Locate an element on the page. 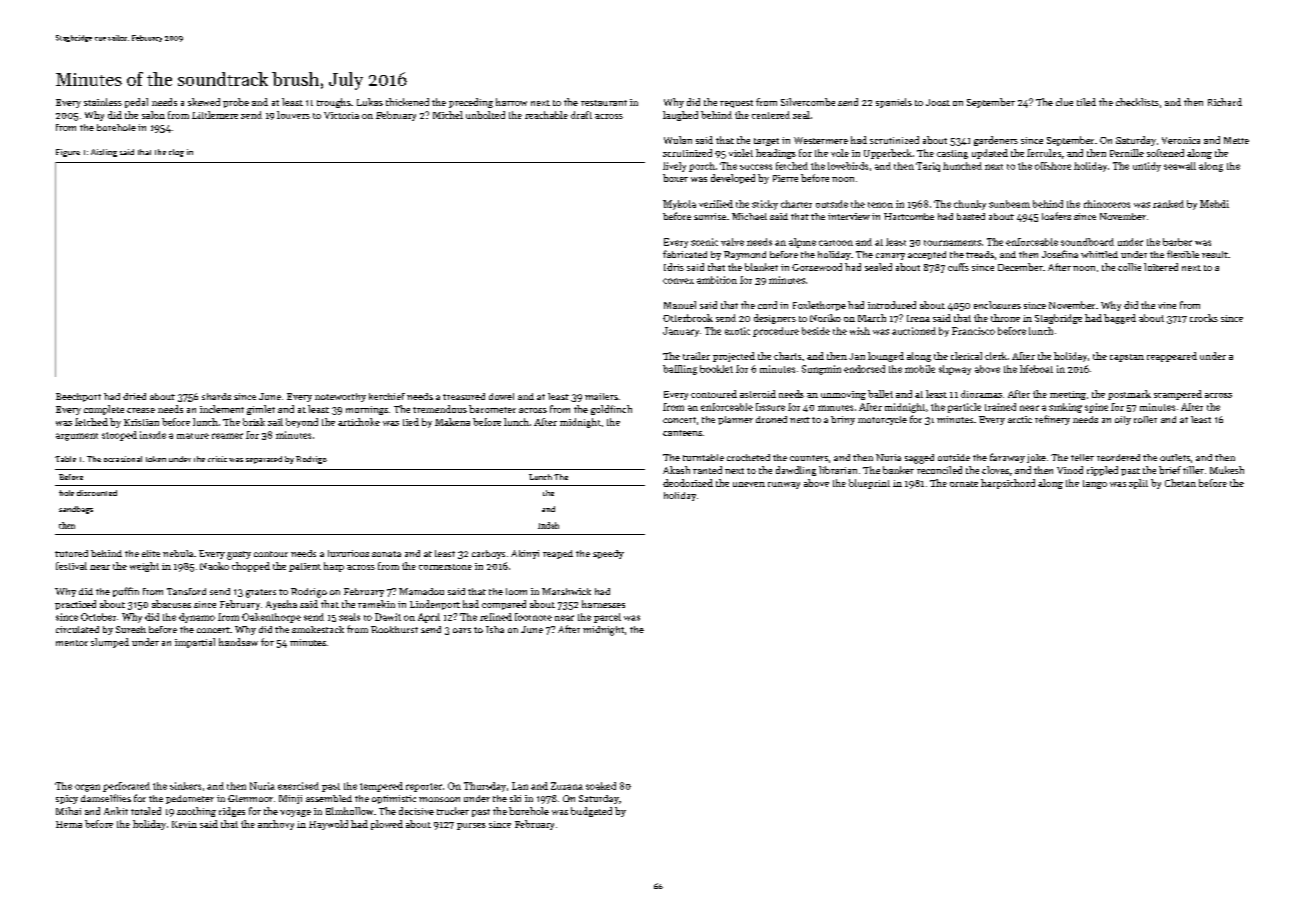 The height and width of the image is (924, 1308). Akash is located at coordinates (676, 470).
